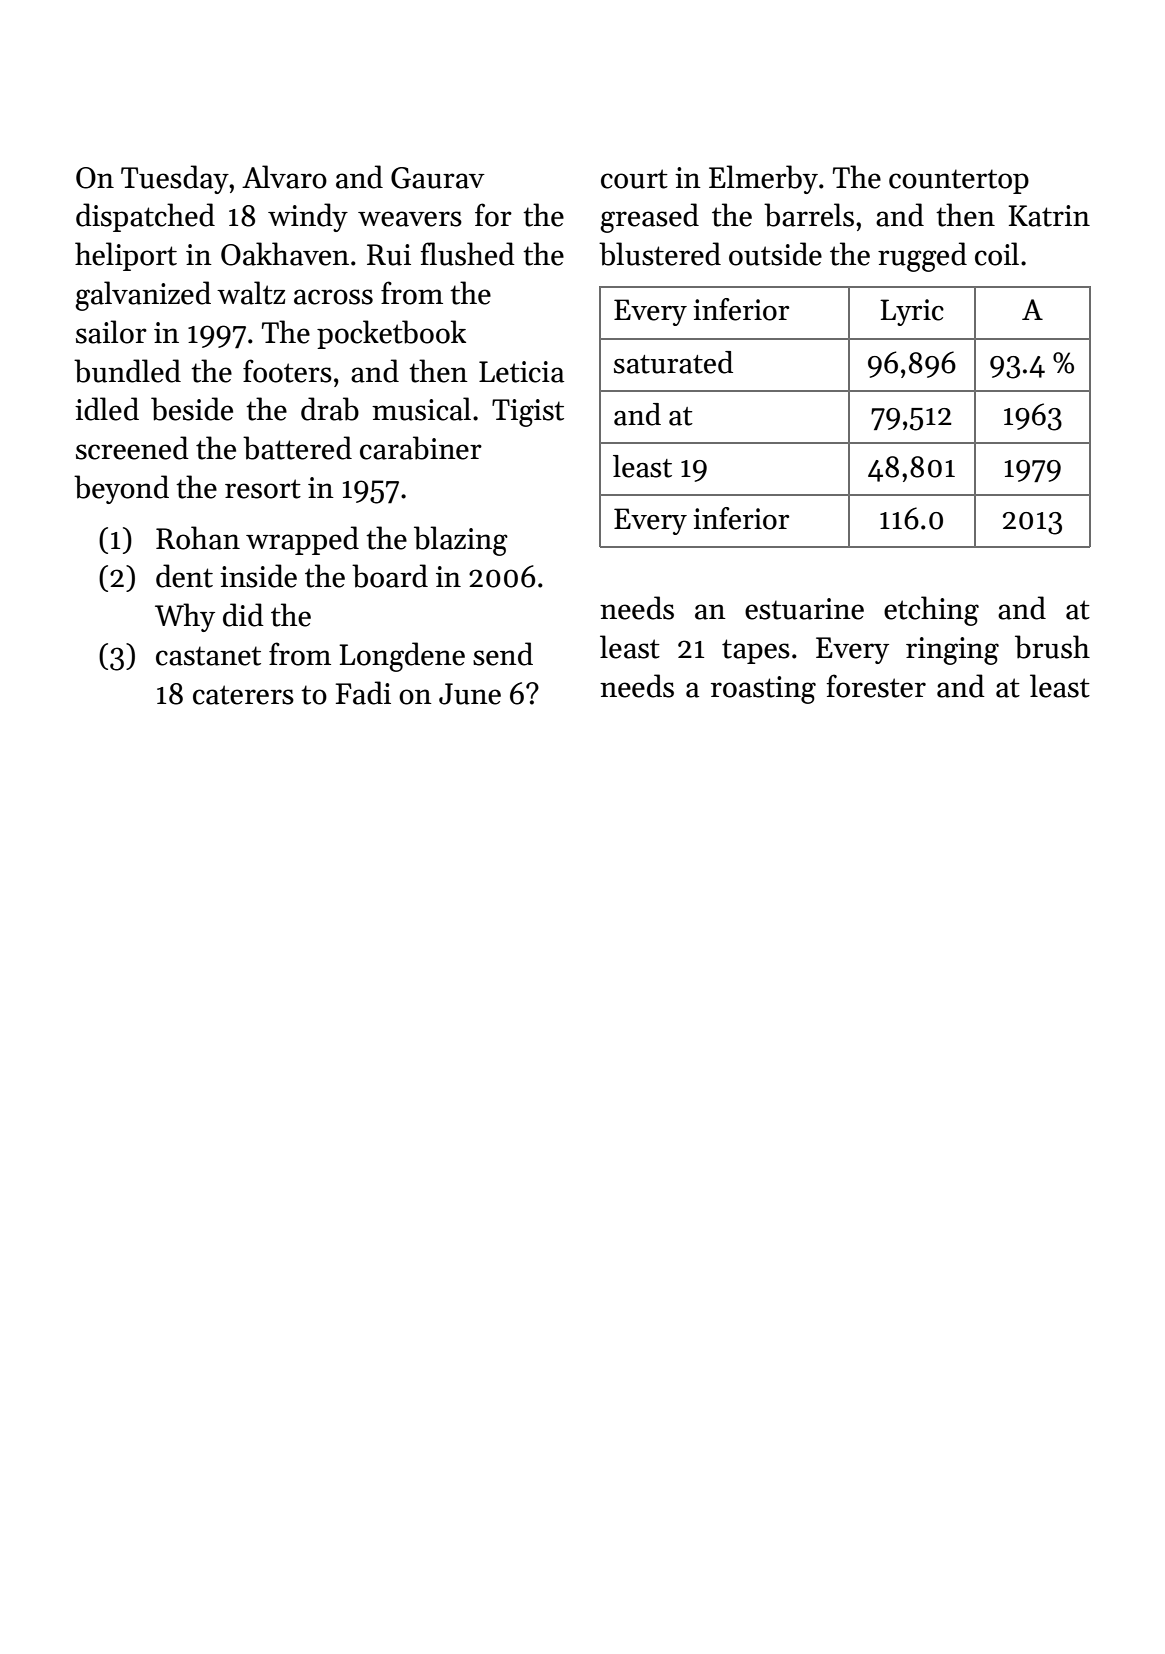 The height and width of the screenshot is (1654, 1165). I want to click on forester, so click(876, 686).
